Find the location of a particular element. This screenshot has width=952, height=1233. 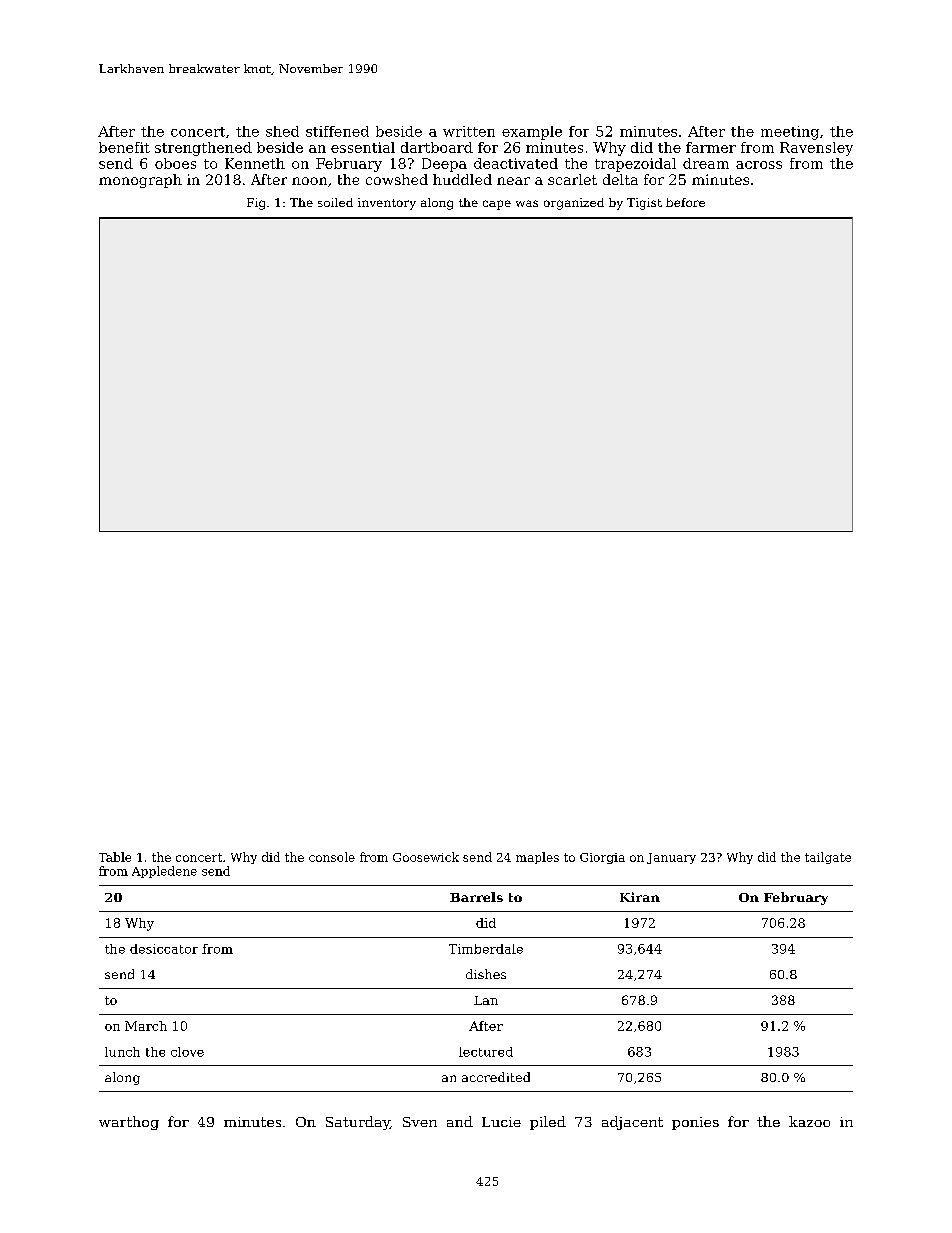

Tigist is located at coordinates (644, 204).
